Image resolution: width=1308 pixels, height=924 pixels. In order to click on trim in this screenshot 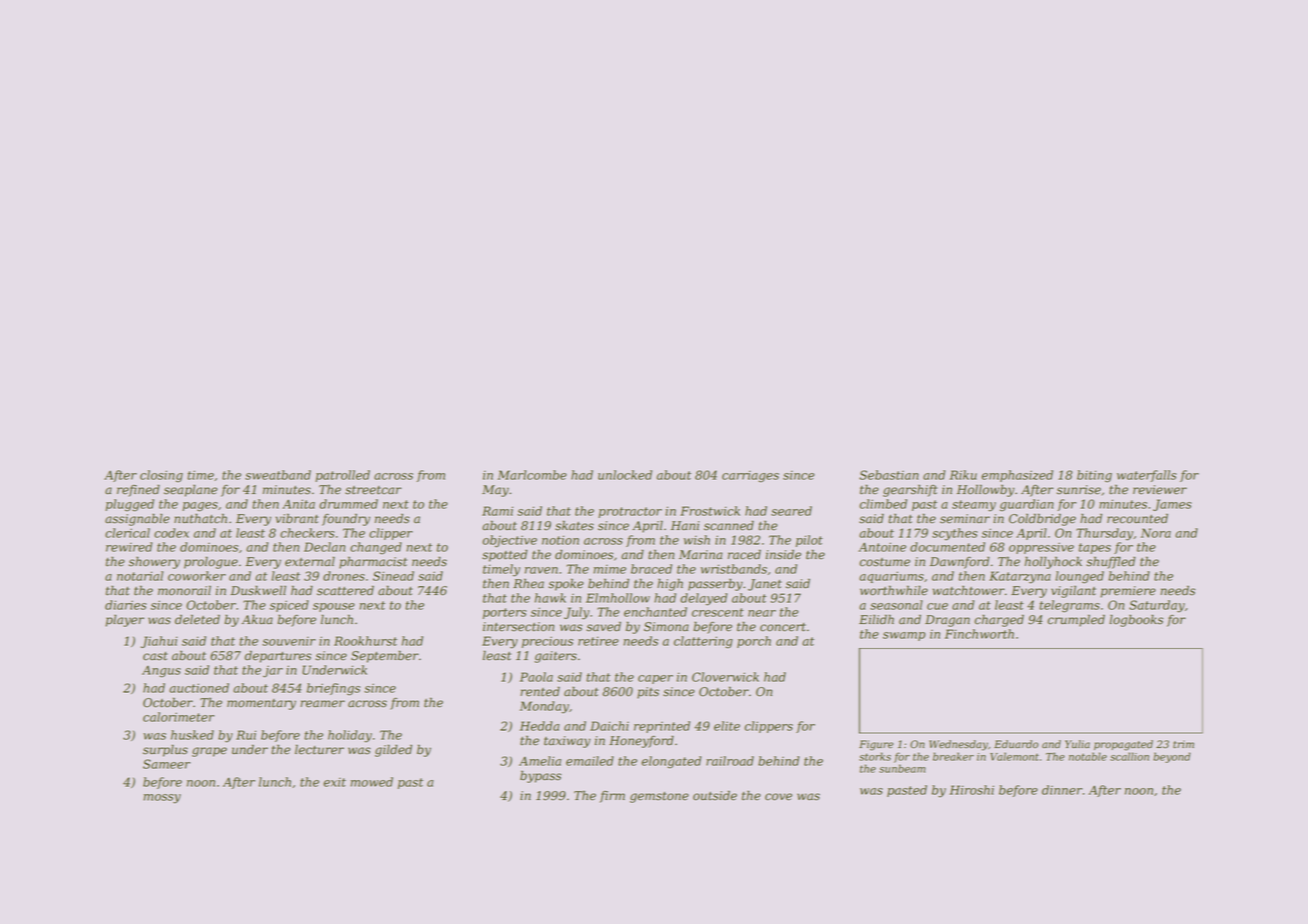, I will do `click(1183, 744)`.
